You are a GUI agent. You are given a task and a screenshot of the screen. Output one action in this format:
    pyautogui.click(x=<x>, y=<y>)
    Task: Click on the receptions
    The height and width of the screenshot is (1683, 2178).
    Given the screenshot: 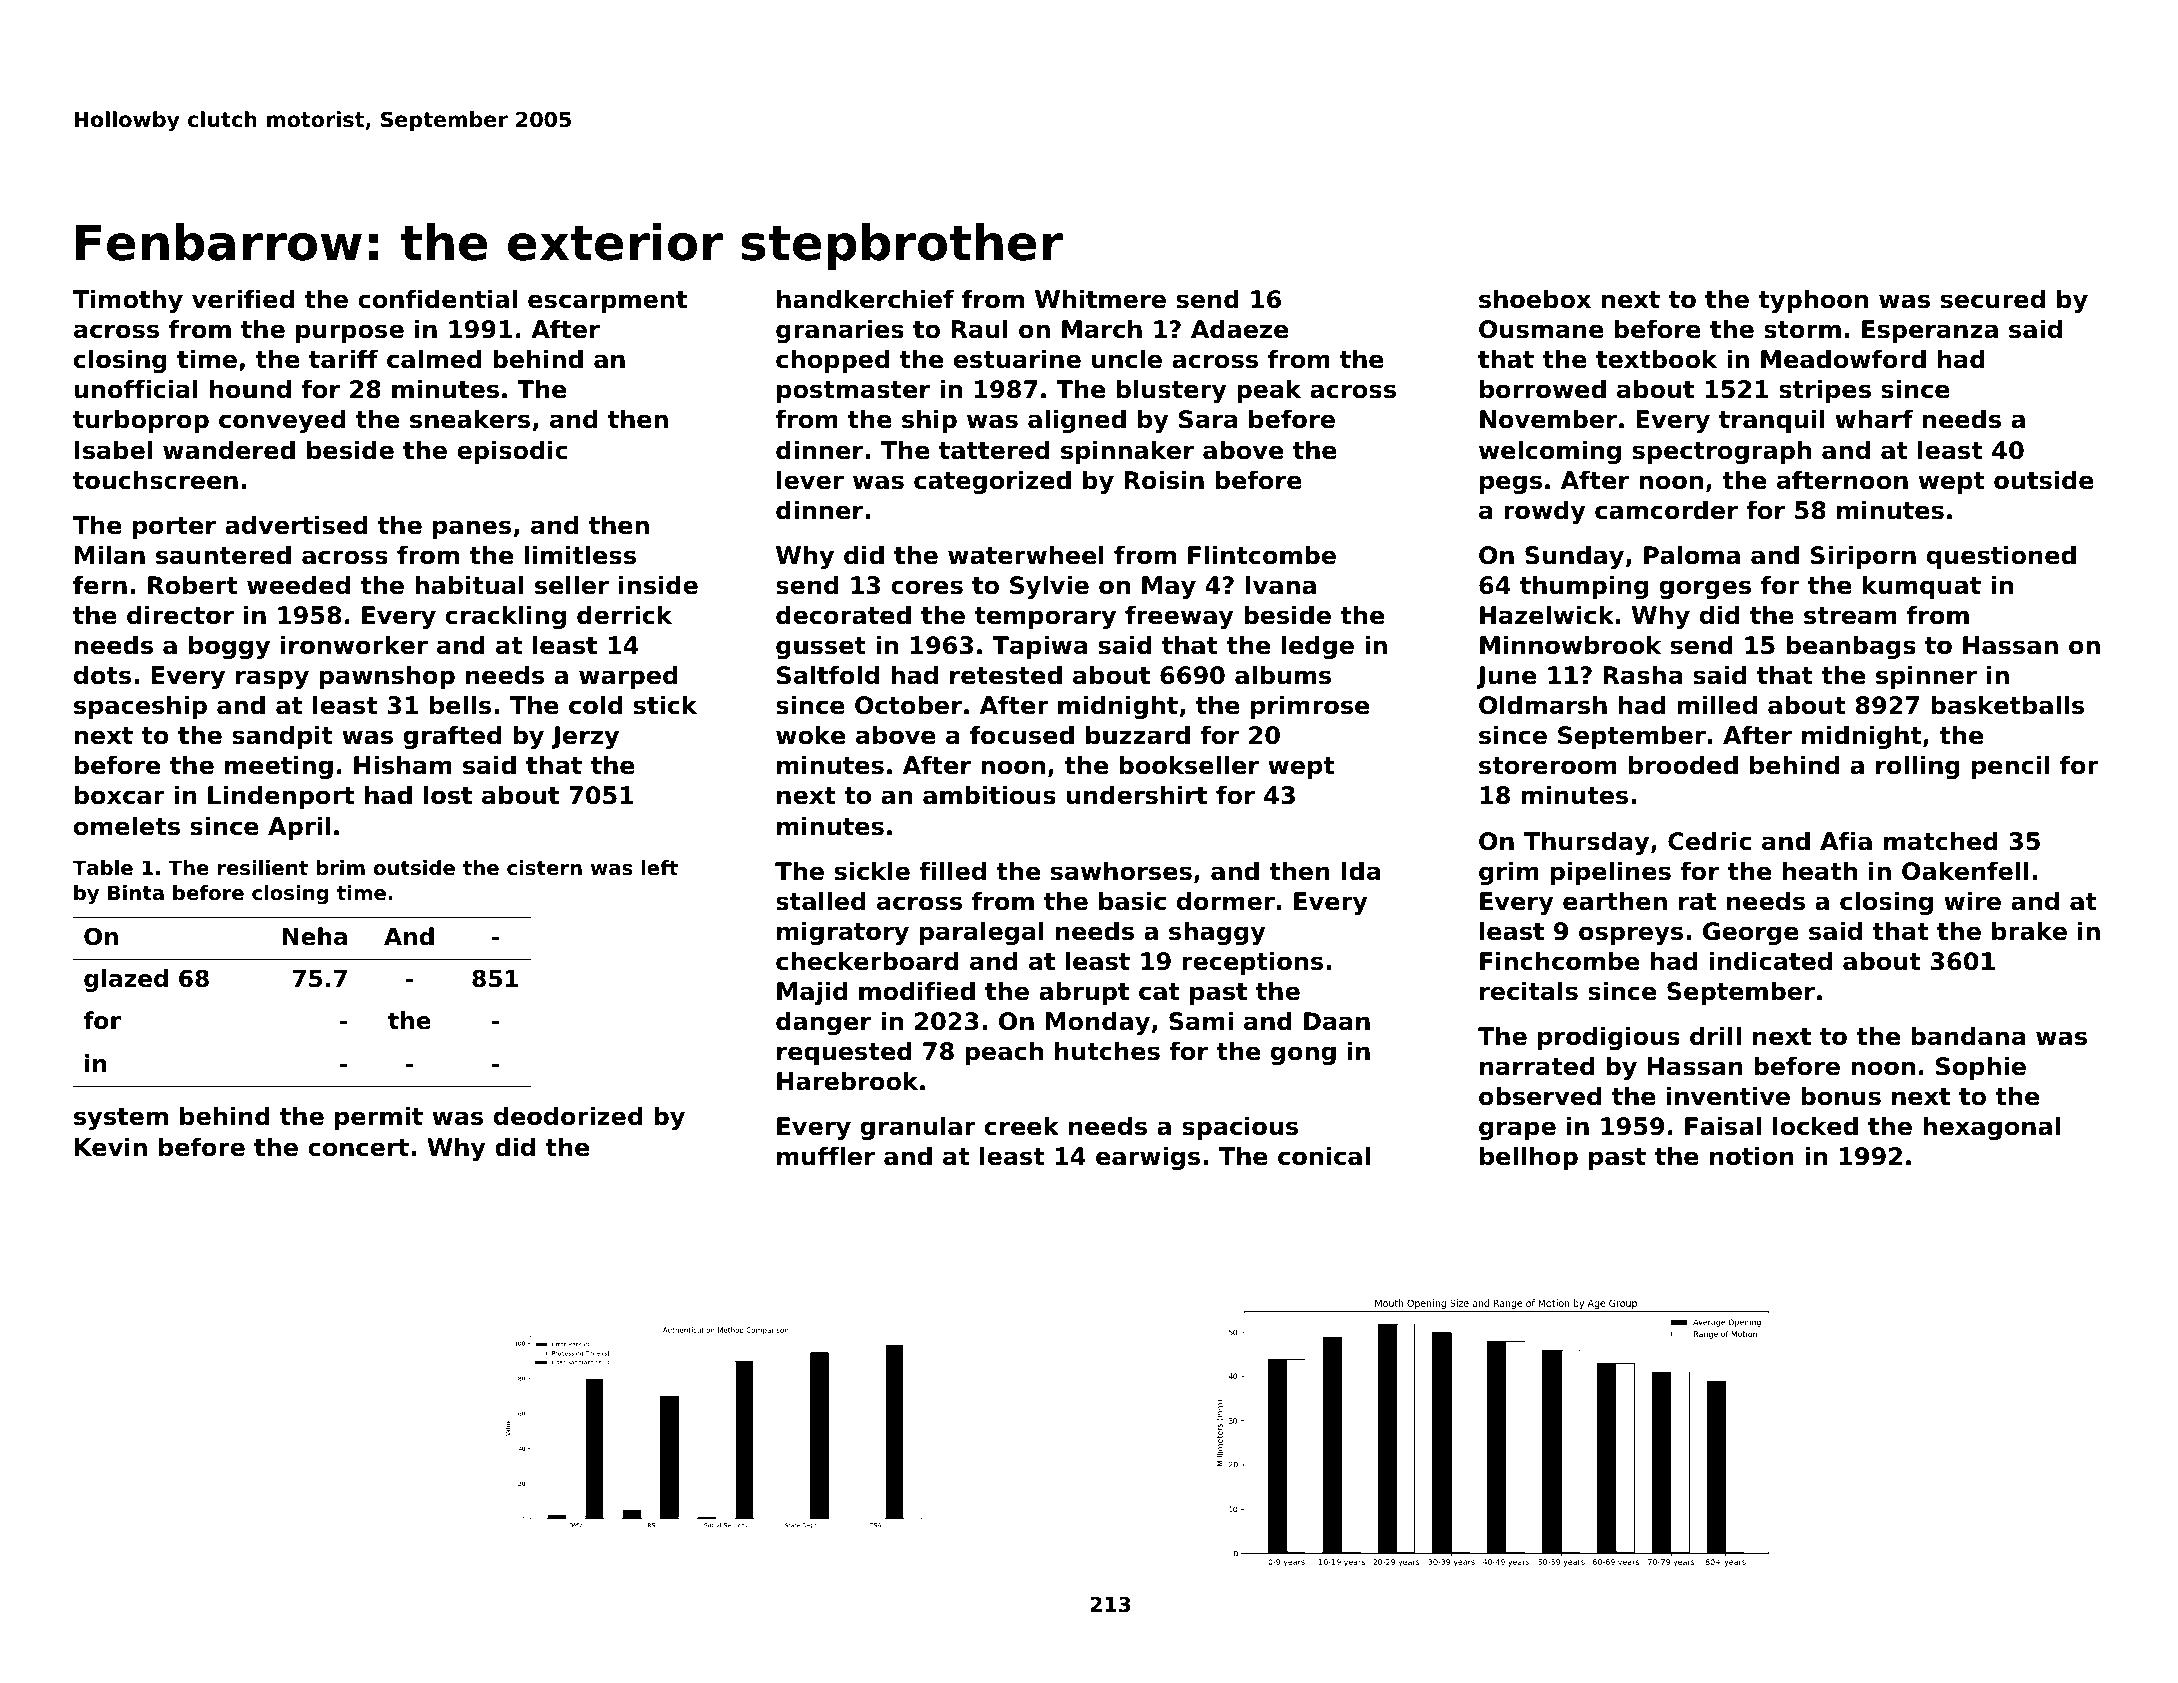 What is the action you would take?
    pyautogui.click(x=1252, y=963)
